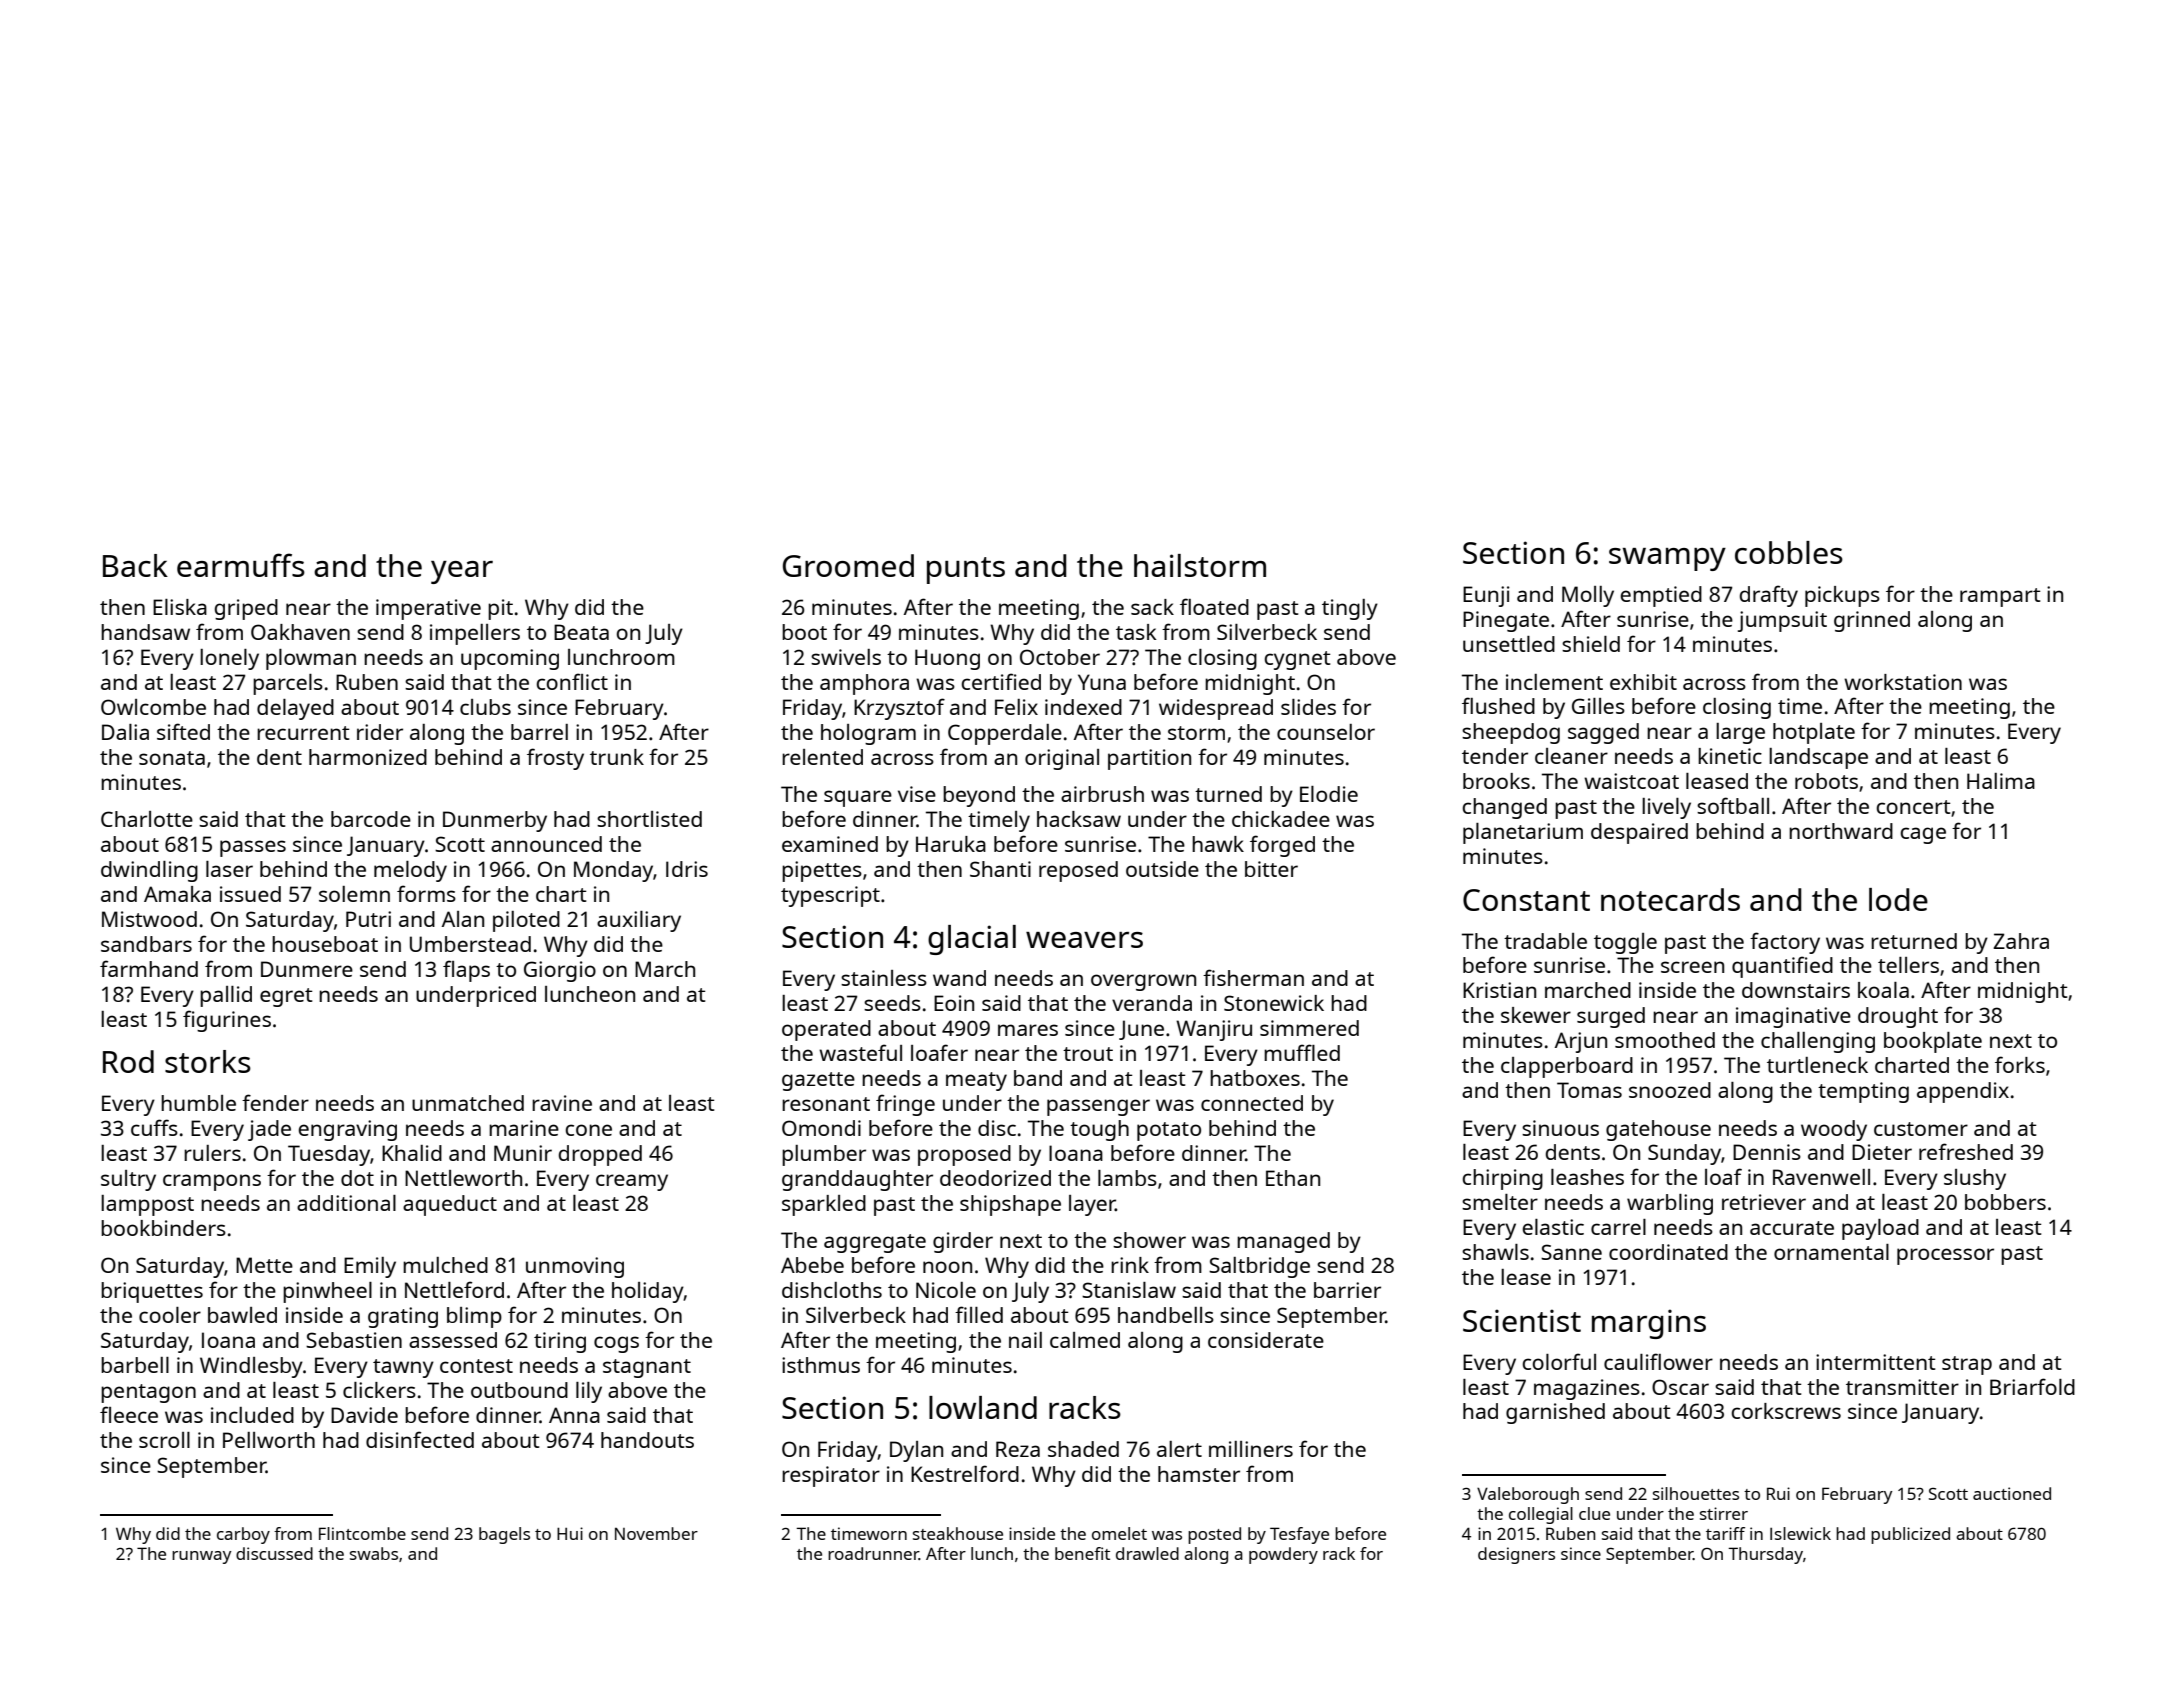  I want to click on workstation, so click(1903, 682).
